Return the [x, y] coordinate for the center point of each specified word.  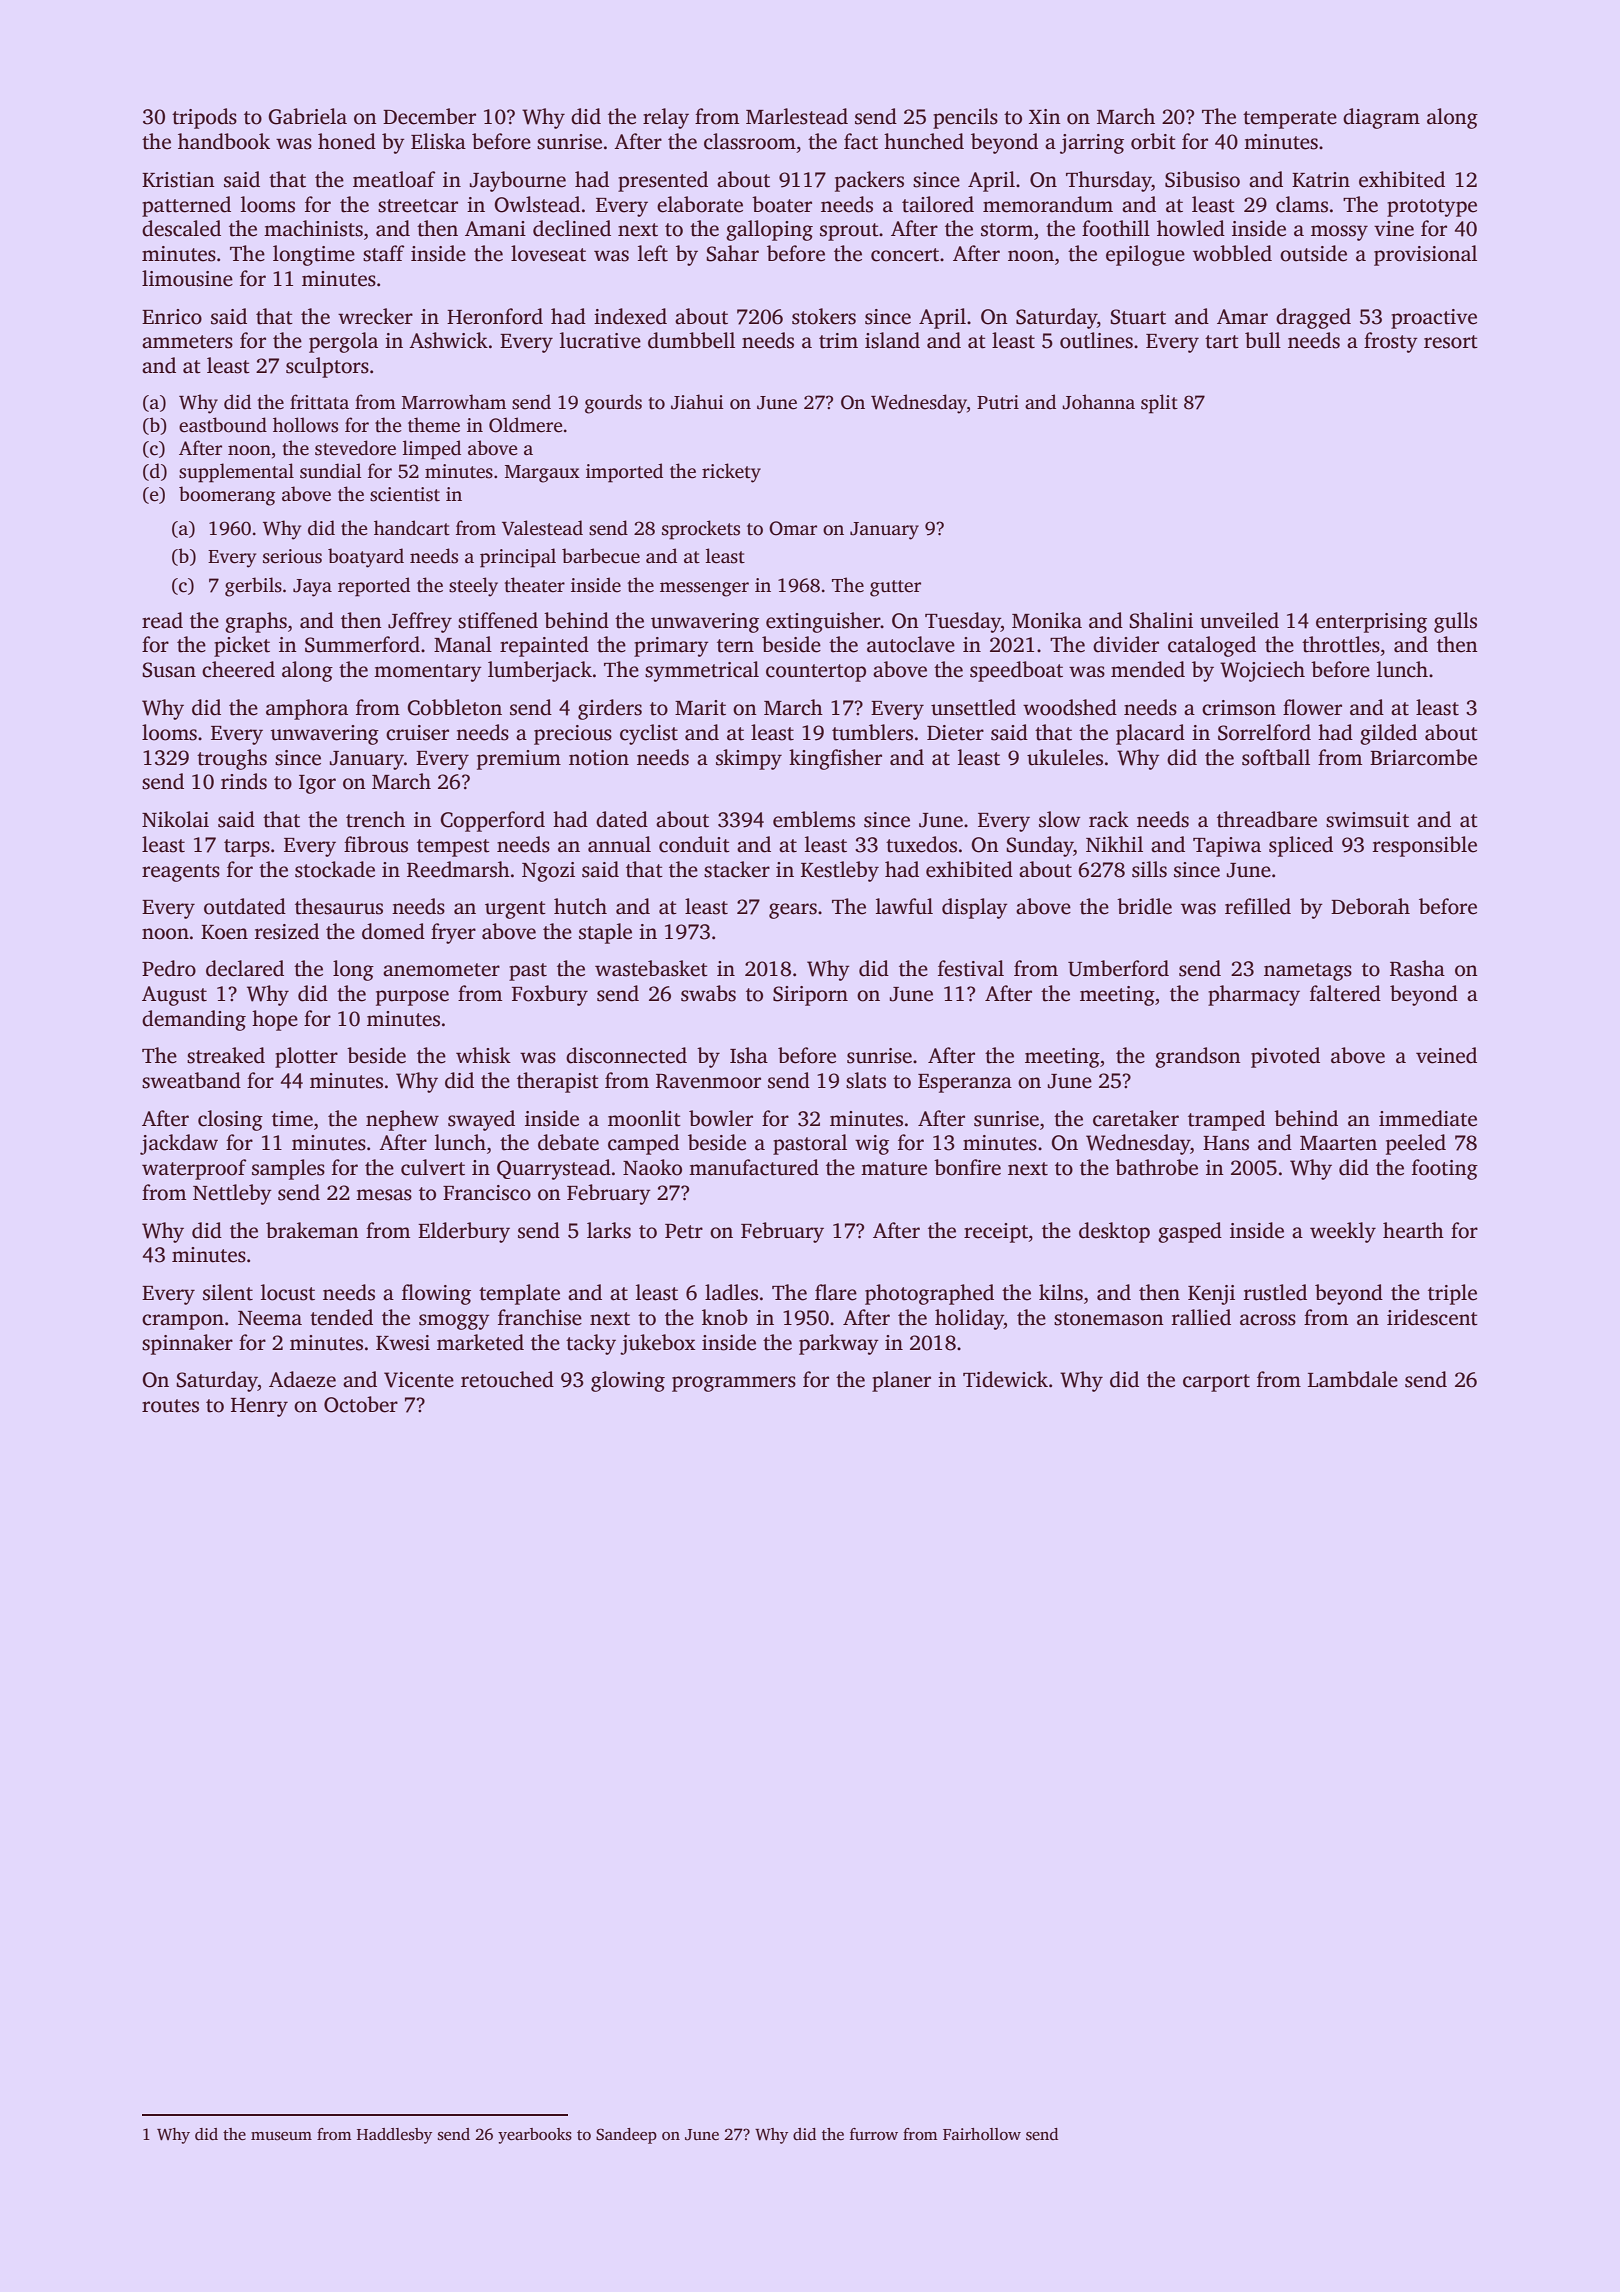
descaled [181, 228]
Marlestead [797, 116]
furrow [874, 2134]
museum [281, 2136]
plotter [306, 1057]
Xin [1045, 116]
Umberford [1118, 968]
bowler [721, 1118]
